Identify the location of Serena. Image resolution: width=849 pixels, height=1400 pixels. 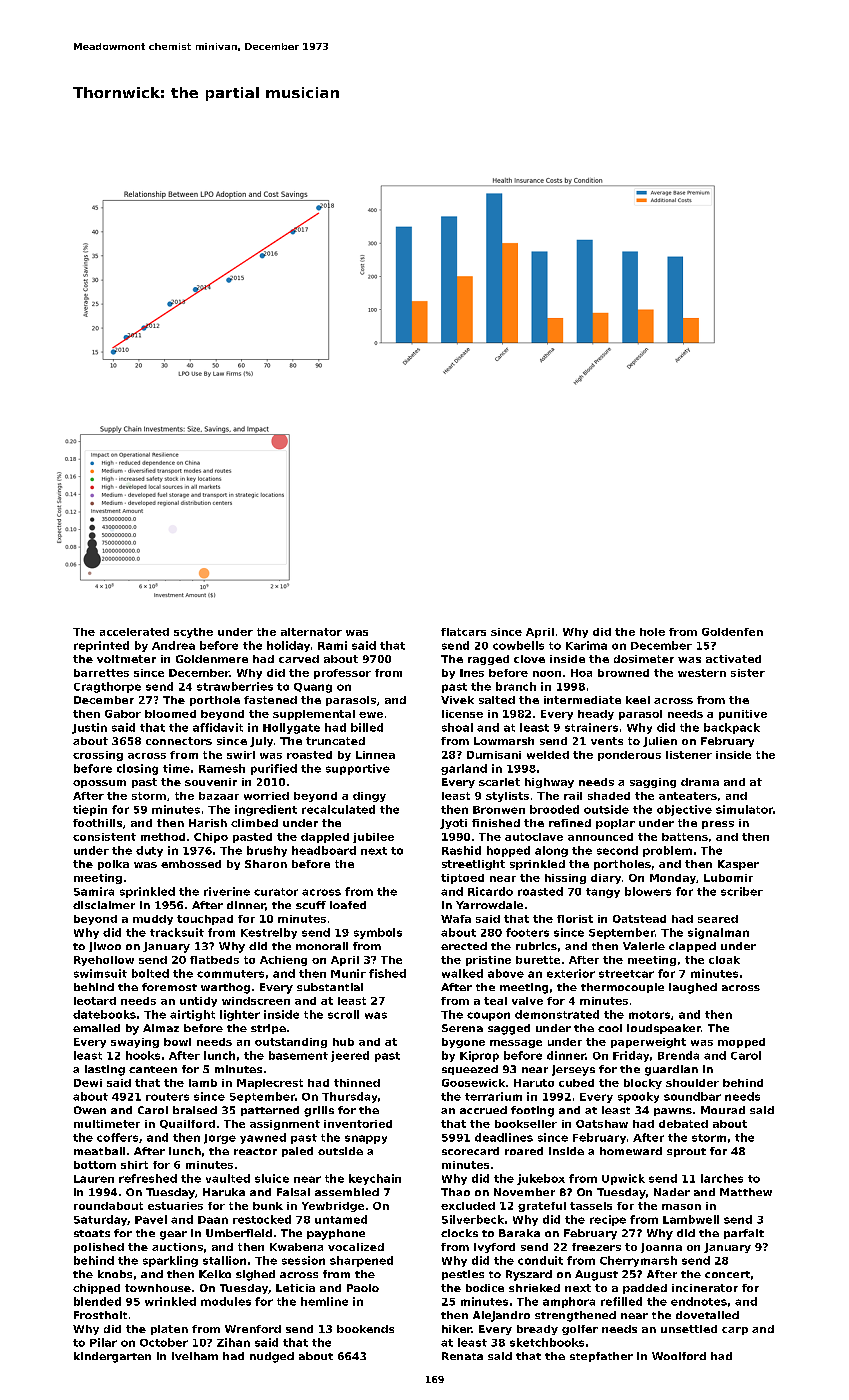
(462, 1028).
